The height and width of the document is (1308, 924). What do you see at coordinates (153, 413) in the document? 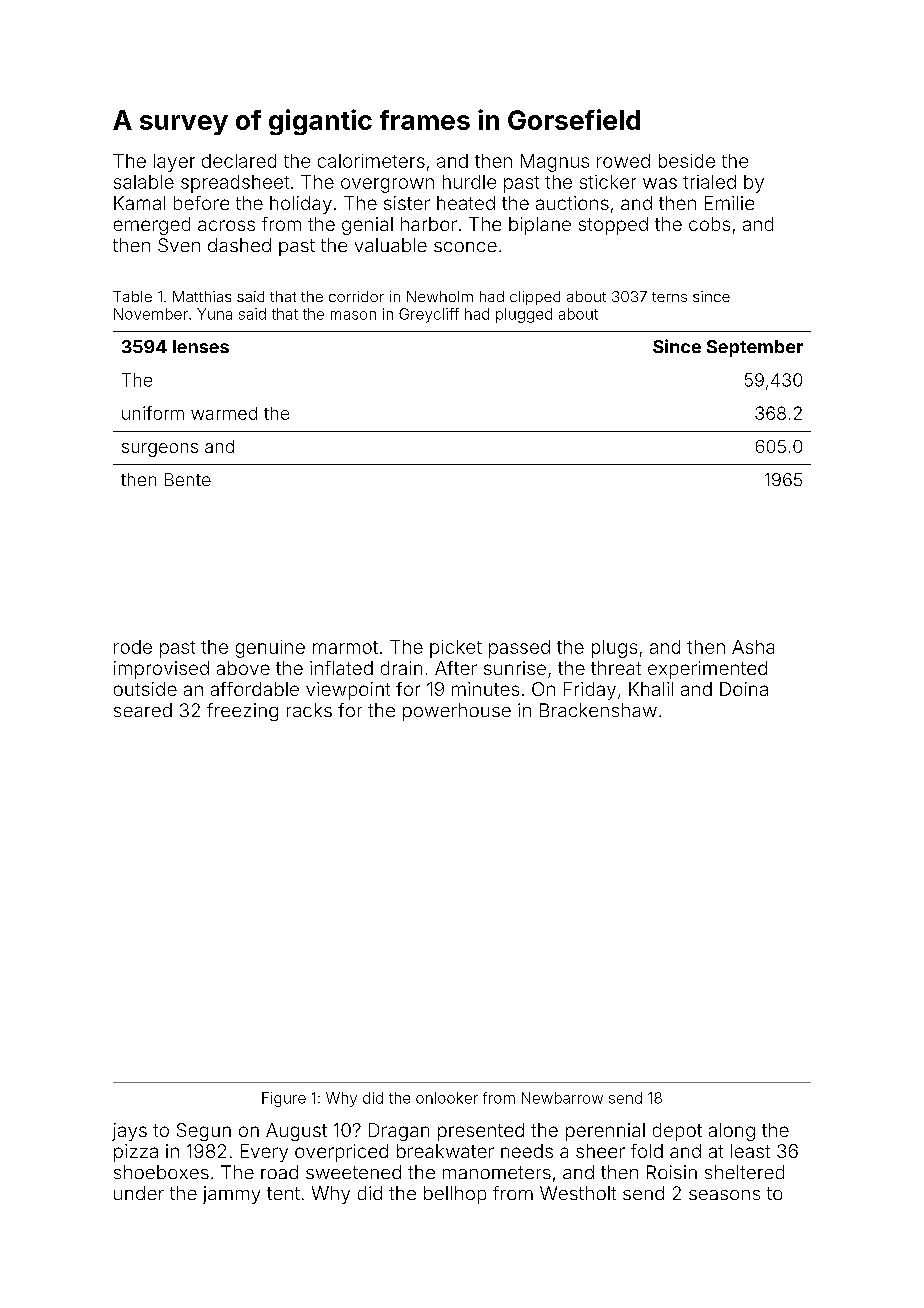
I see `uniform` at bounding box center [153, 413].
